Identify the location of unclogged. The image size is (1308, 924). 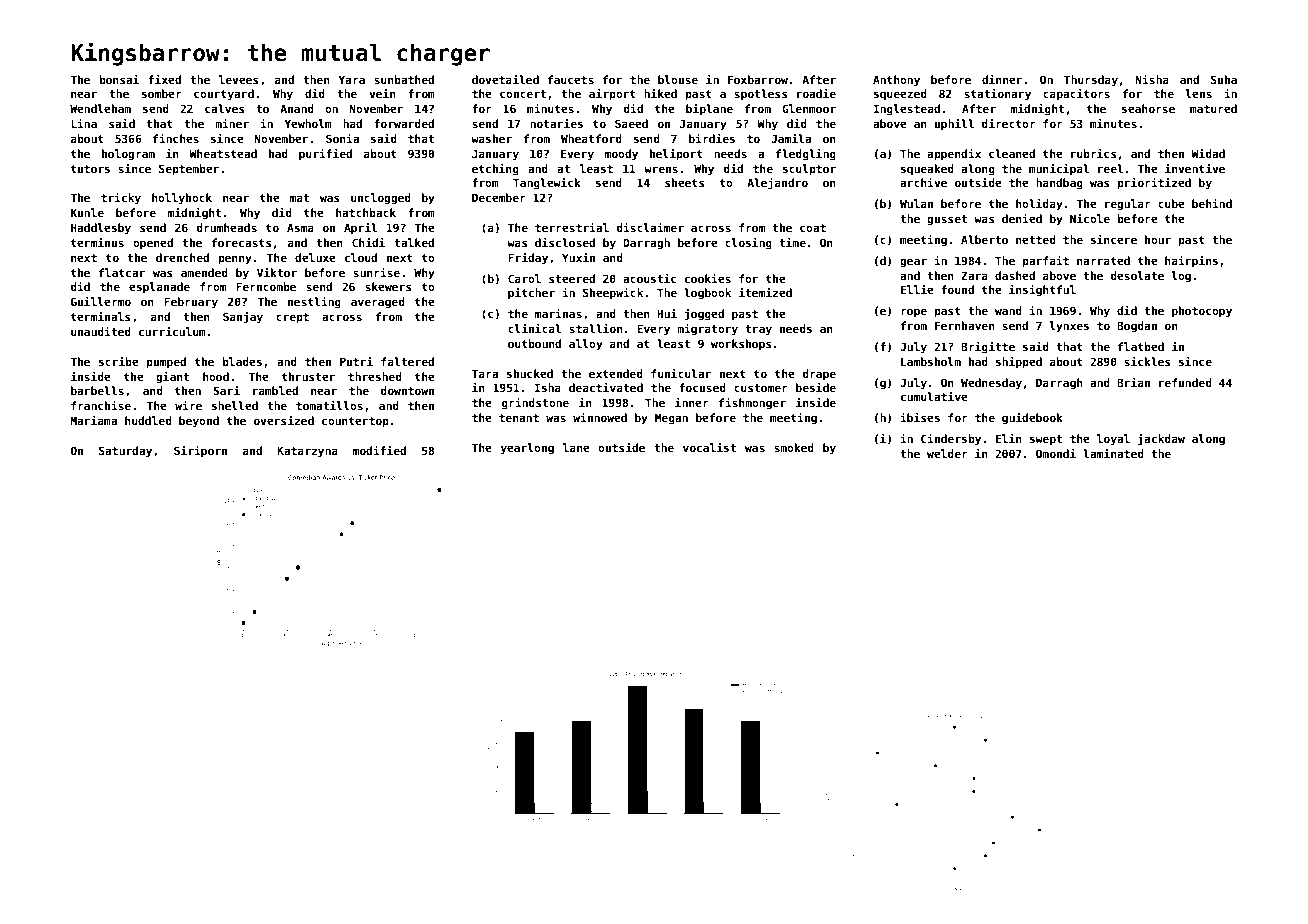
(381, 199).
